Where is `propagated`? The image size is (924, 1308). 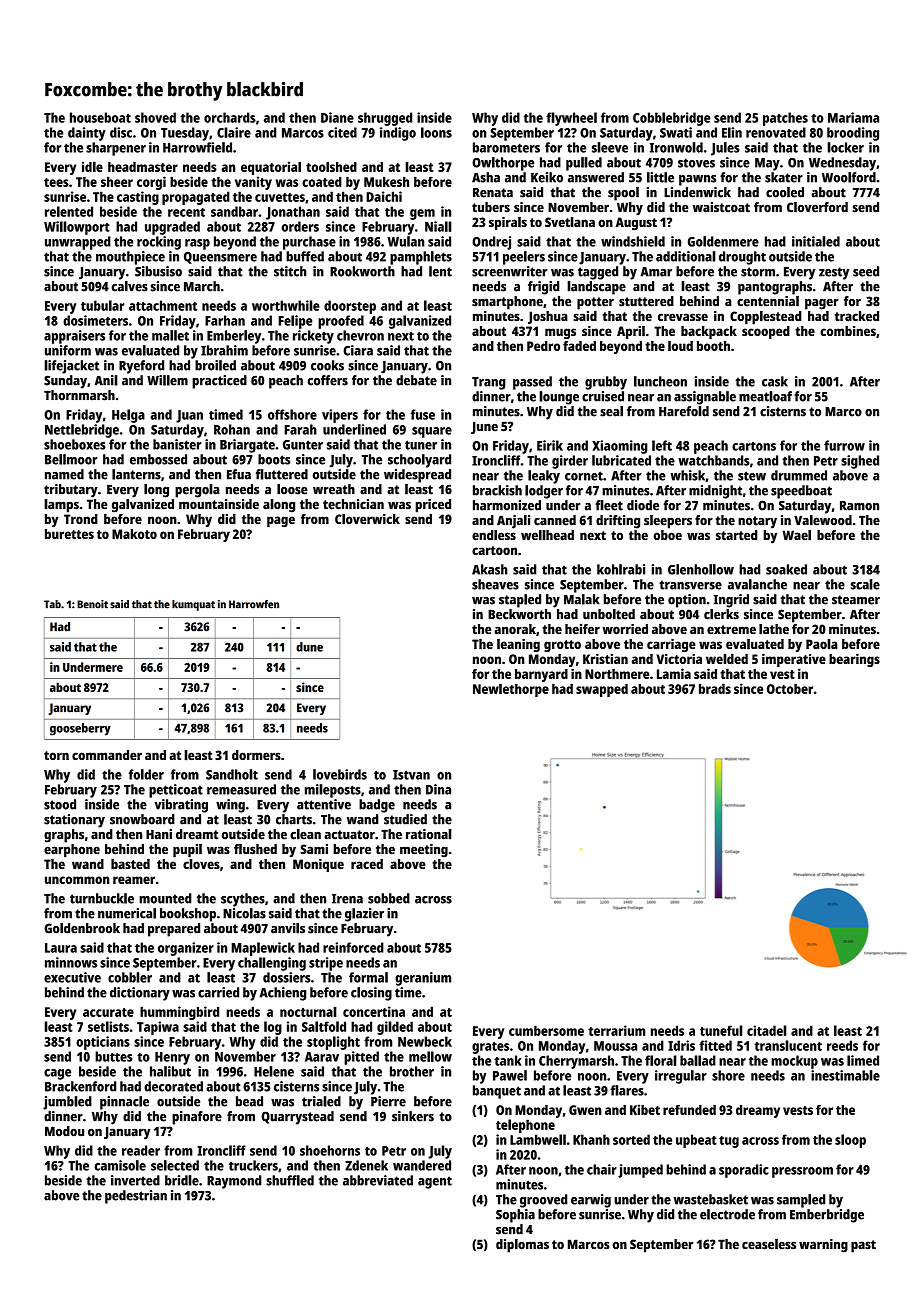
propagated is located at coordinates (196, 198).
